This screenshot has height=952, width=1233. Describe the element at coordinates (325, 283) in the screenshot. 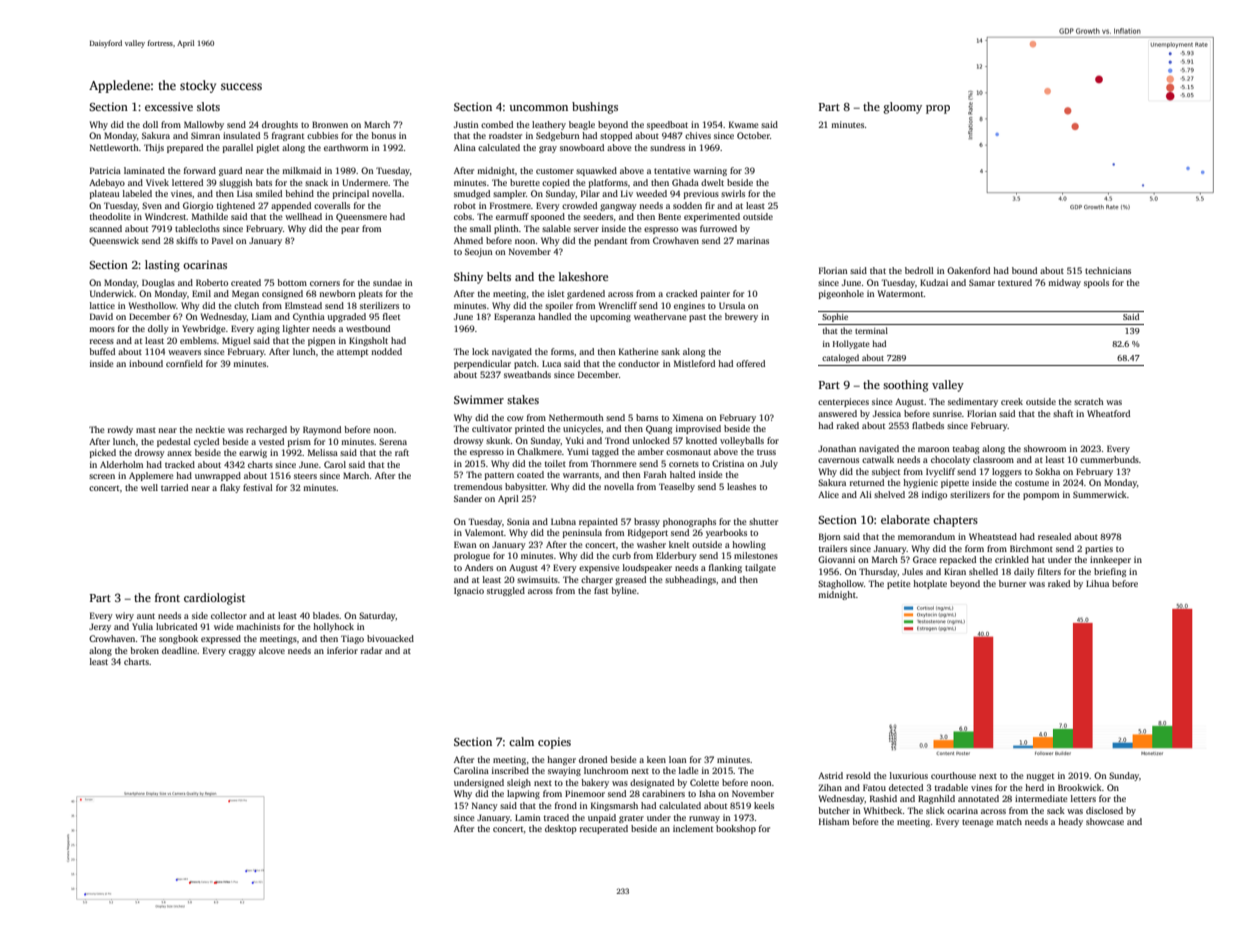

I see `corners` at that location.
